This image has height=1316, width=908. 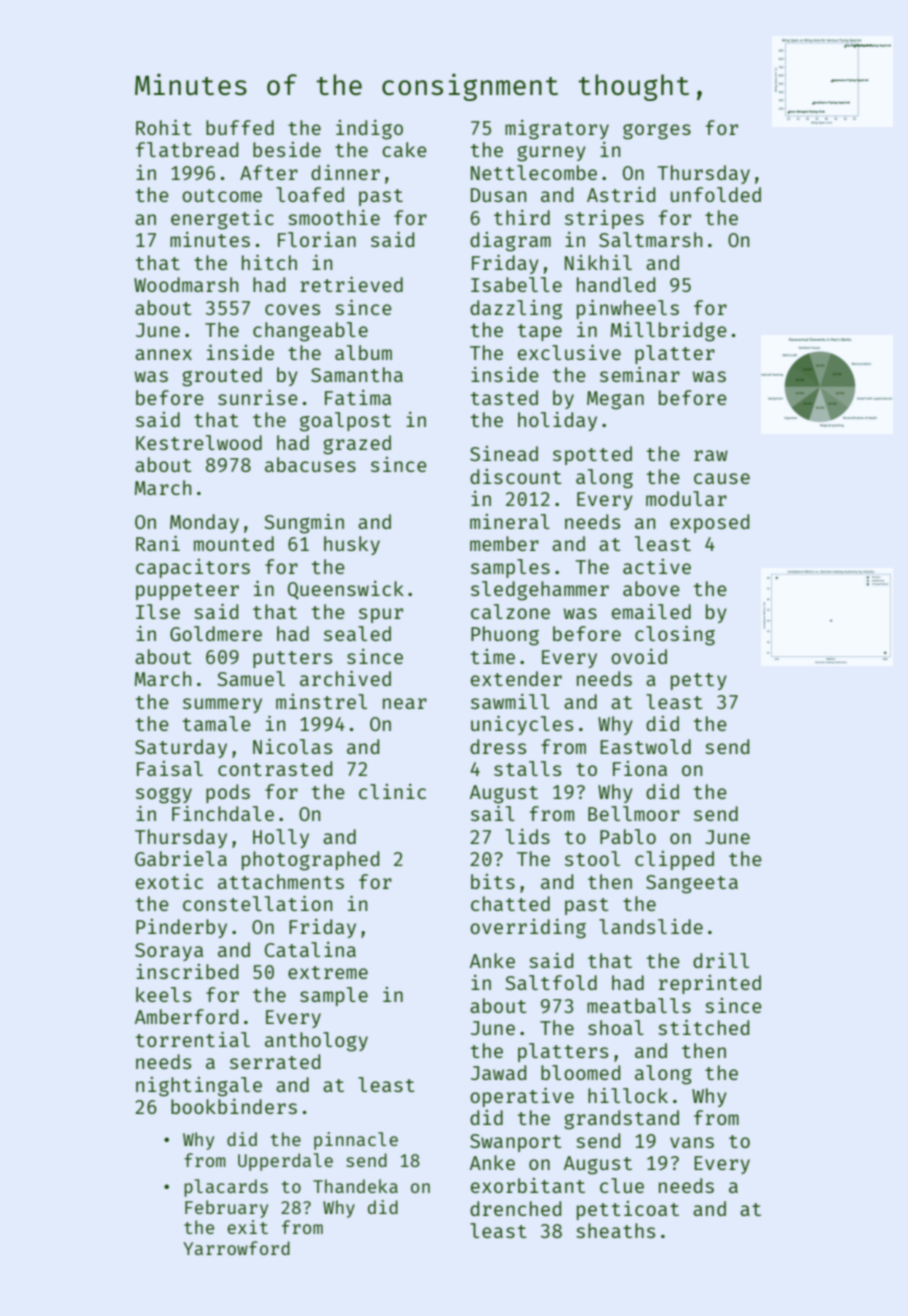 I want to click on emailed, so click(x=651, y=611).
